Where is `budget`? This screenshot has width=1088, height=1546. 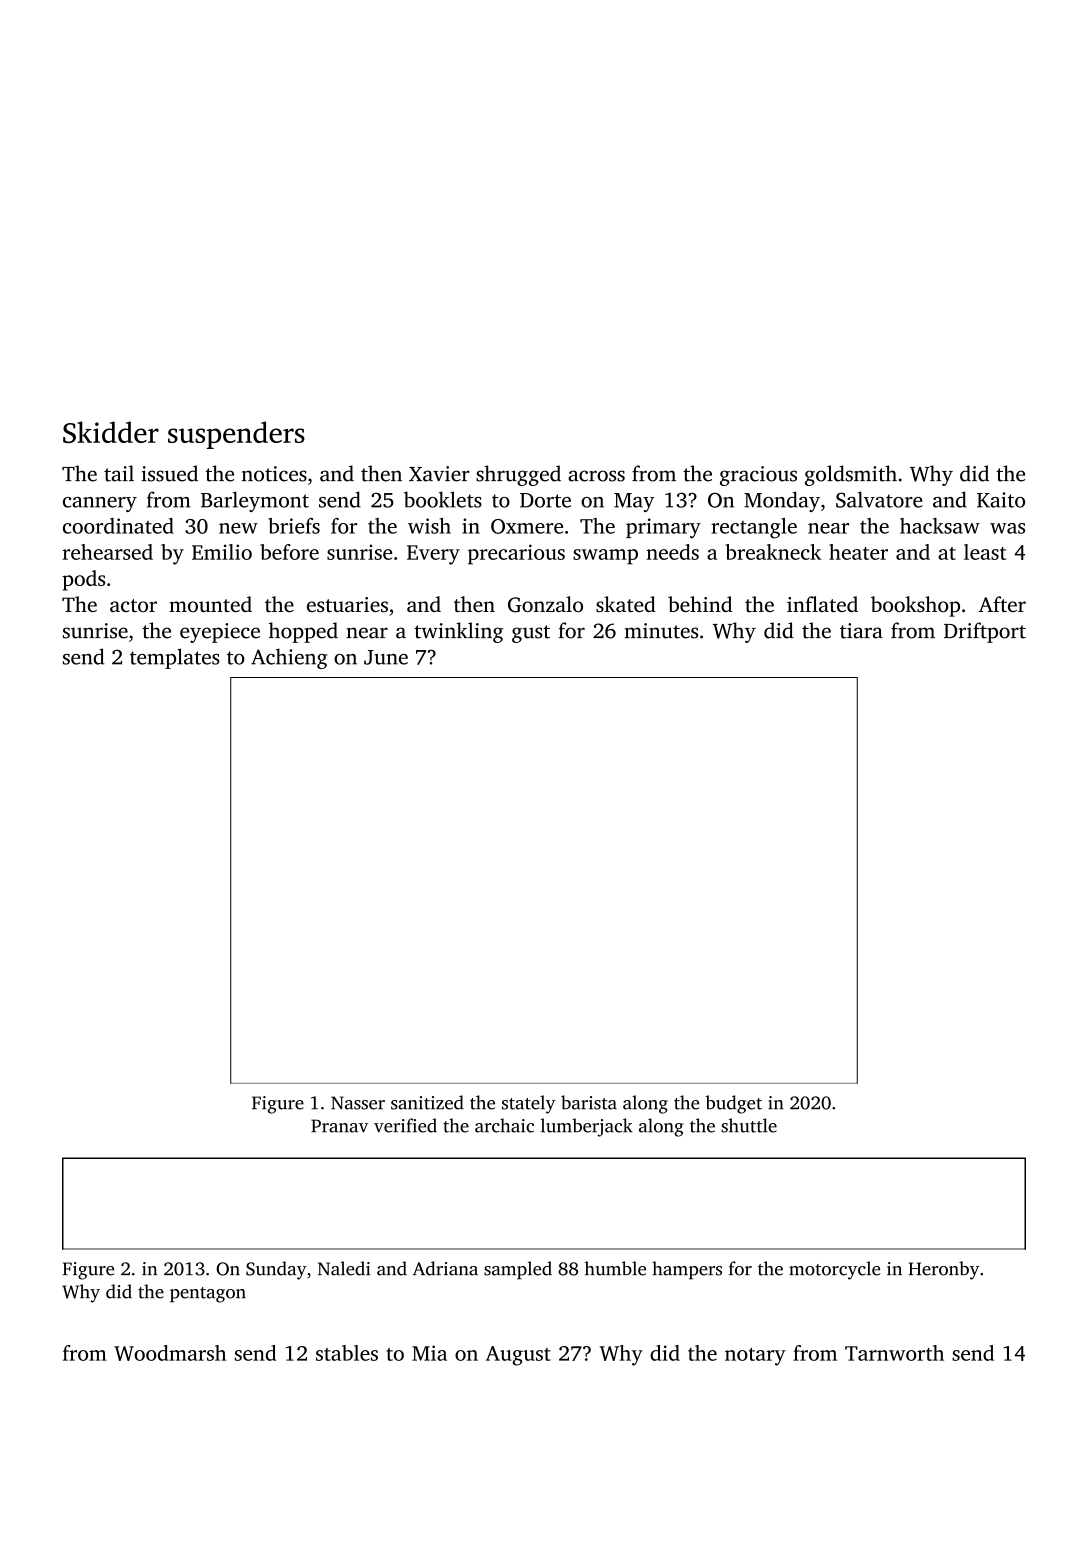 budget is located at coordinates (733, 1104).
